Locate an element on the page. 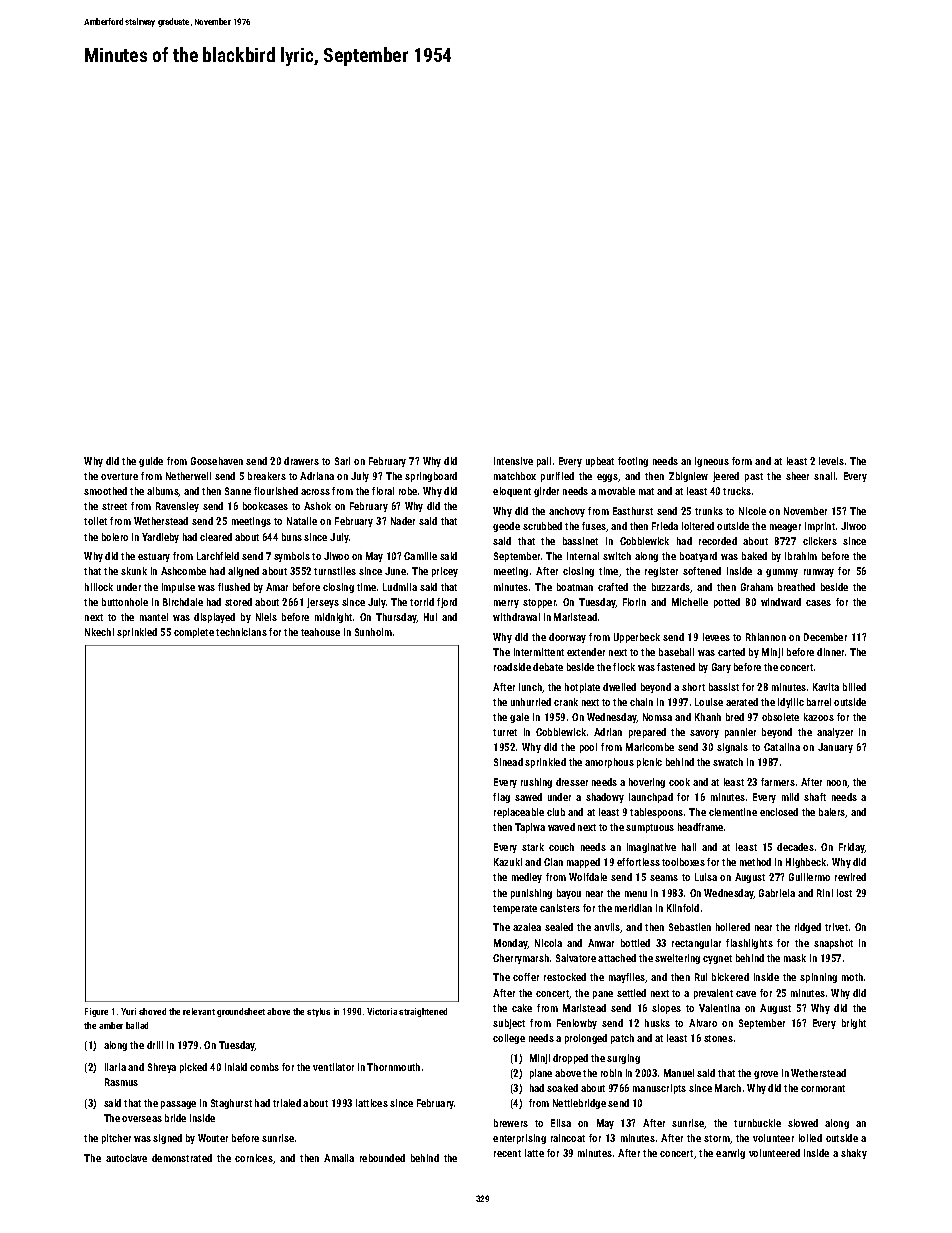 This image has height=1233, width=952. husks is located at coordinates (657, 1023).
